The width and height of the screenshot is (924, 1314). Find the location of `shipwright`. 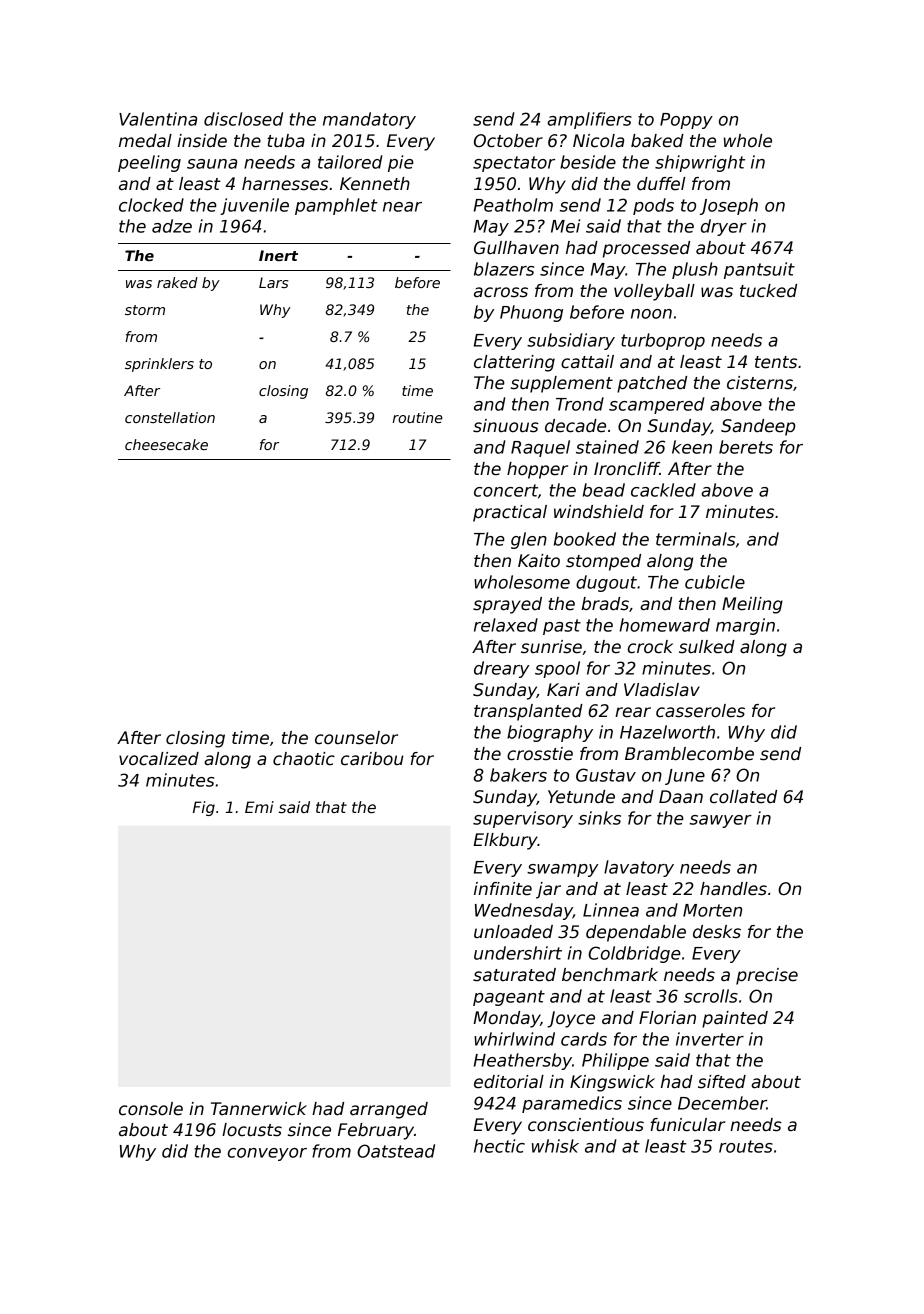

shipwright is located at coordinates (700, 163).
